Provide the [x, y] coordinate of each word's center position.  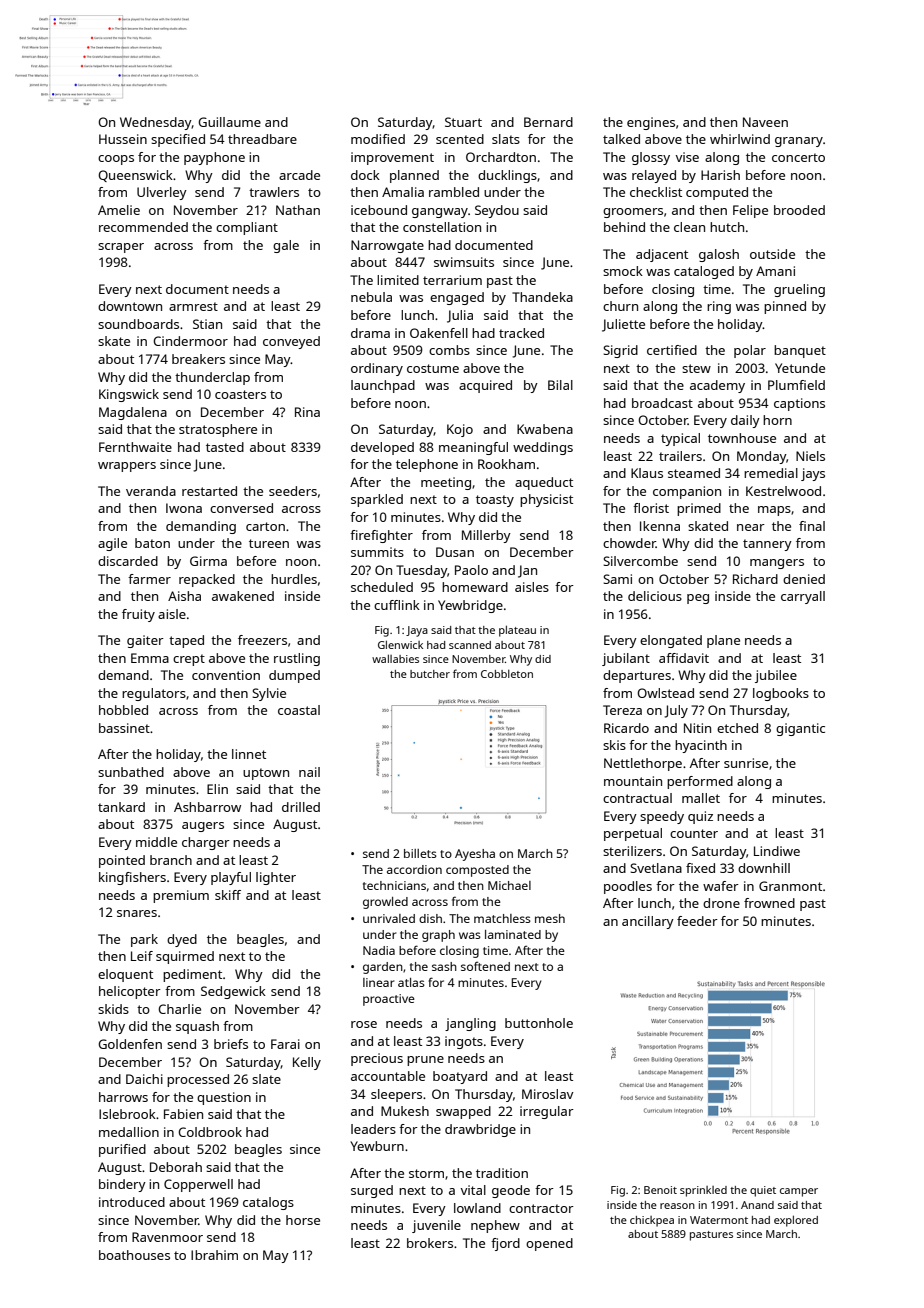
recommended [143, 227]
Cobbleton [507, 674]
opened [549, 1244]
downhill [764, 868]
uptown [266, 774]
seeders [293, 491]
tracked [521, 333]
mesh [550, 918]
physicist [546, 500]
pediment [192, 975]
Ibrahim [214, 1255]
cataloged [704, 272]
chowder [629, 543]
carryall [803, 597]
